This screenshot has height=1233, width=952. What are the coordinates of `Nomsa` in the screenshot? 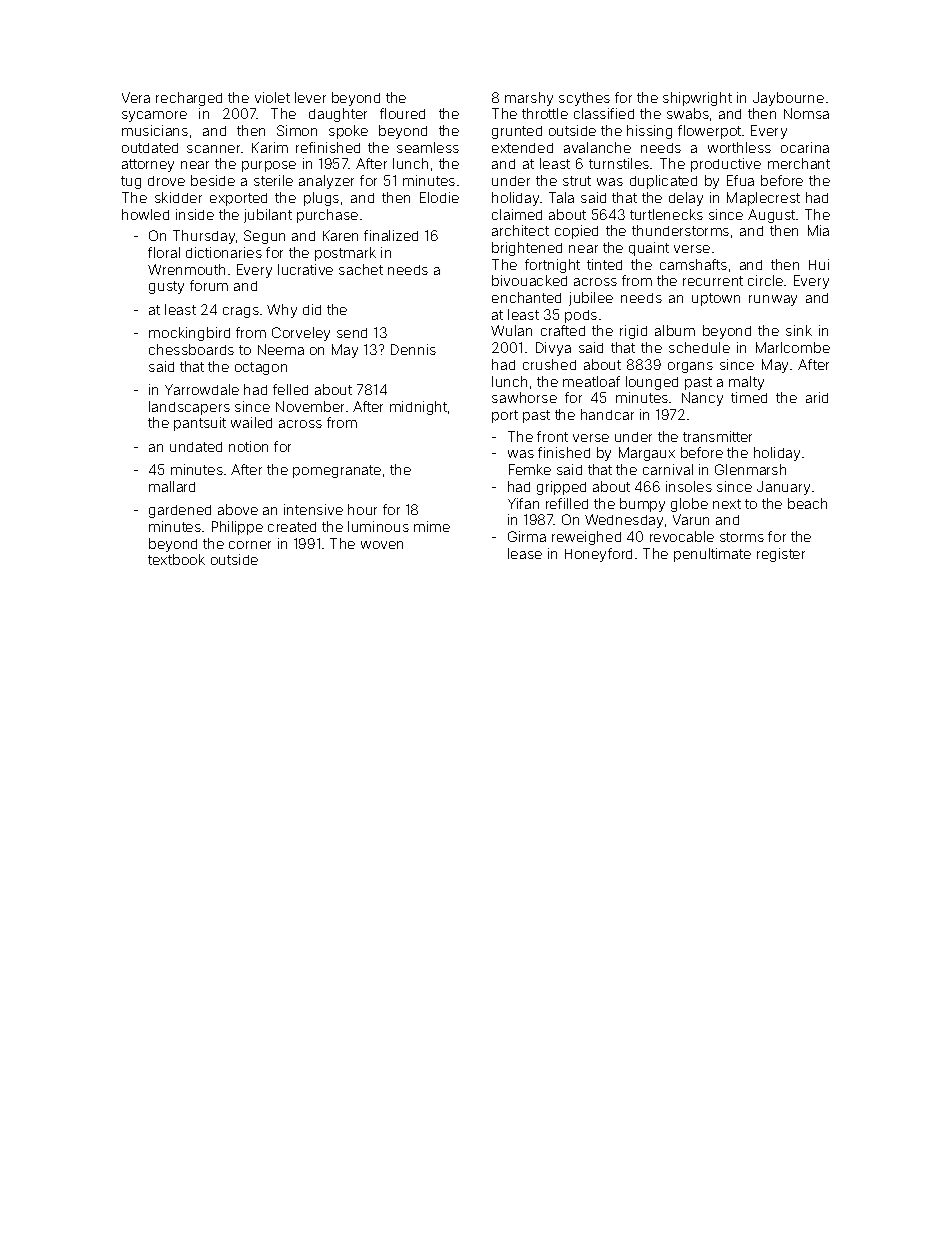 It's located at (806, 113).
